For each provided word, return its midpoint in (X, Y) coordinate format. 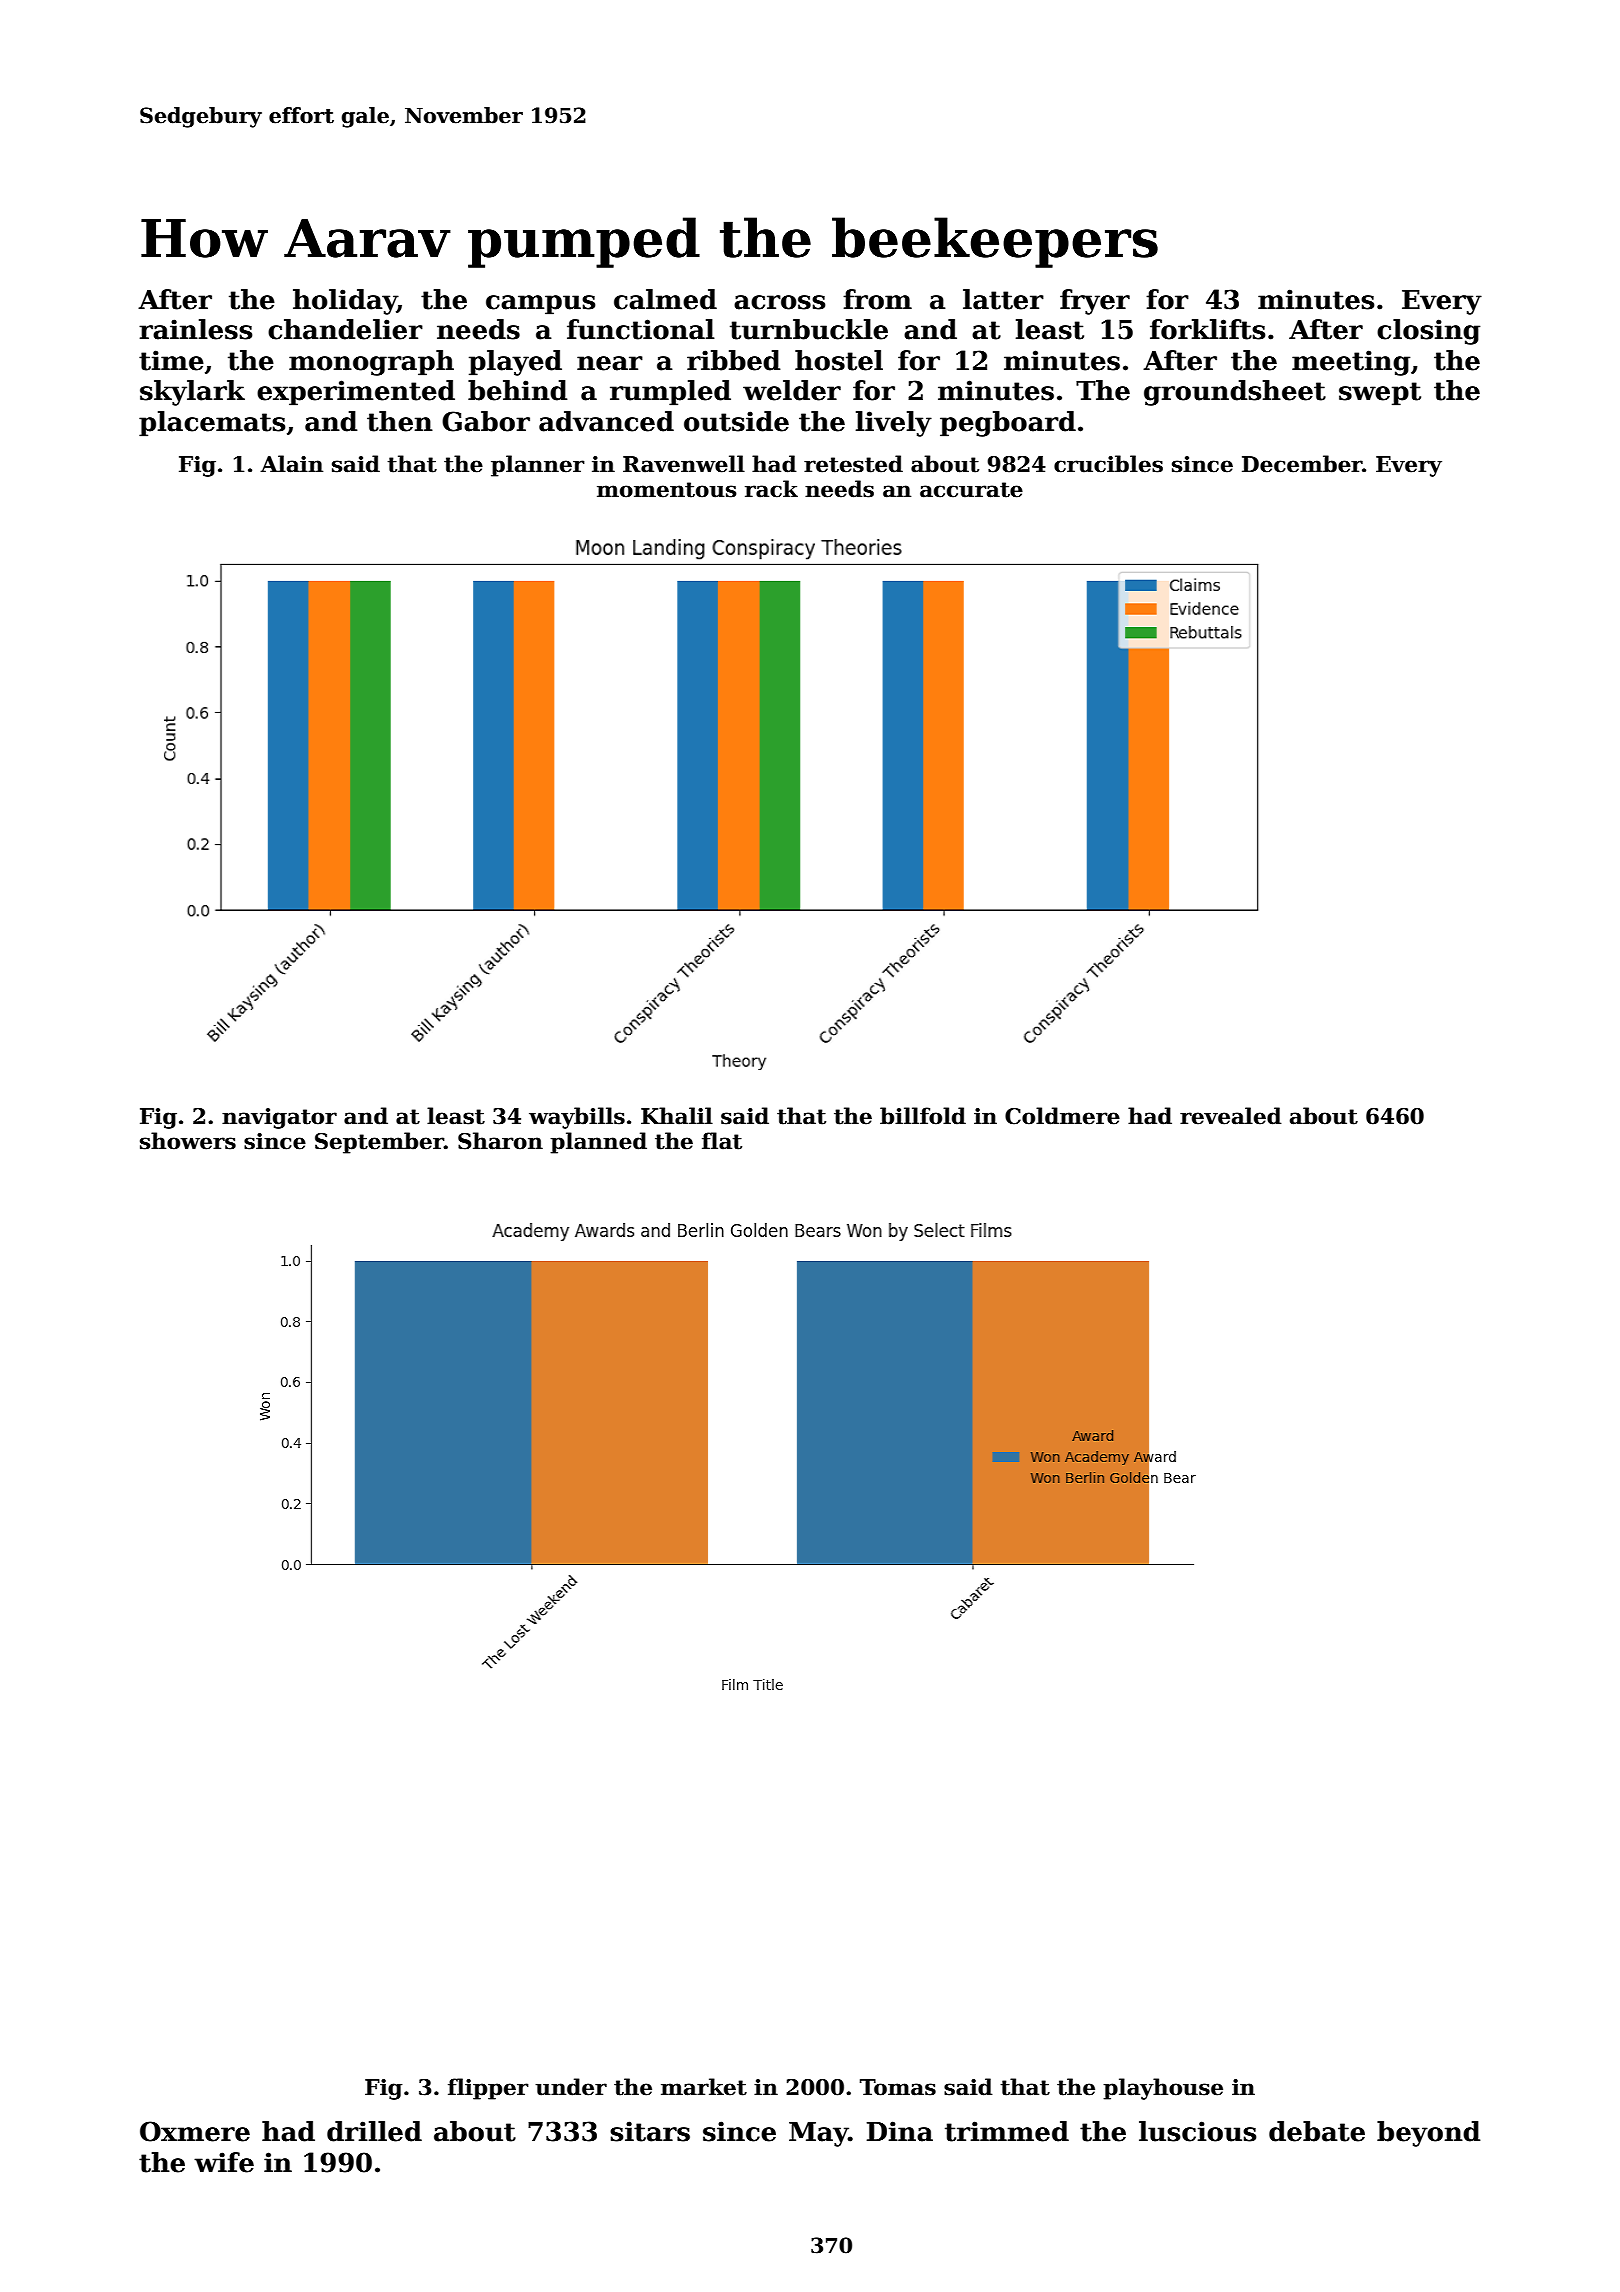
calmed (665, 299)
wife (224, 2162)
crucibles (1108, 464)
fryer (1095, 302)
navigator (279, 1118)
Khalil (677, 1116)
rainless (195, 329)
